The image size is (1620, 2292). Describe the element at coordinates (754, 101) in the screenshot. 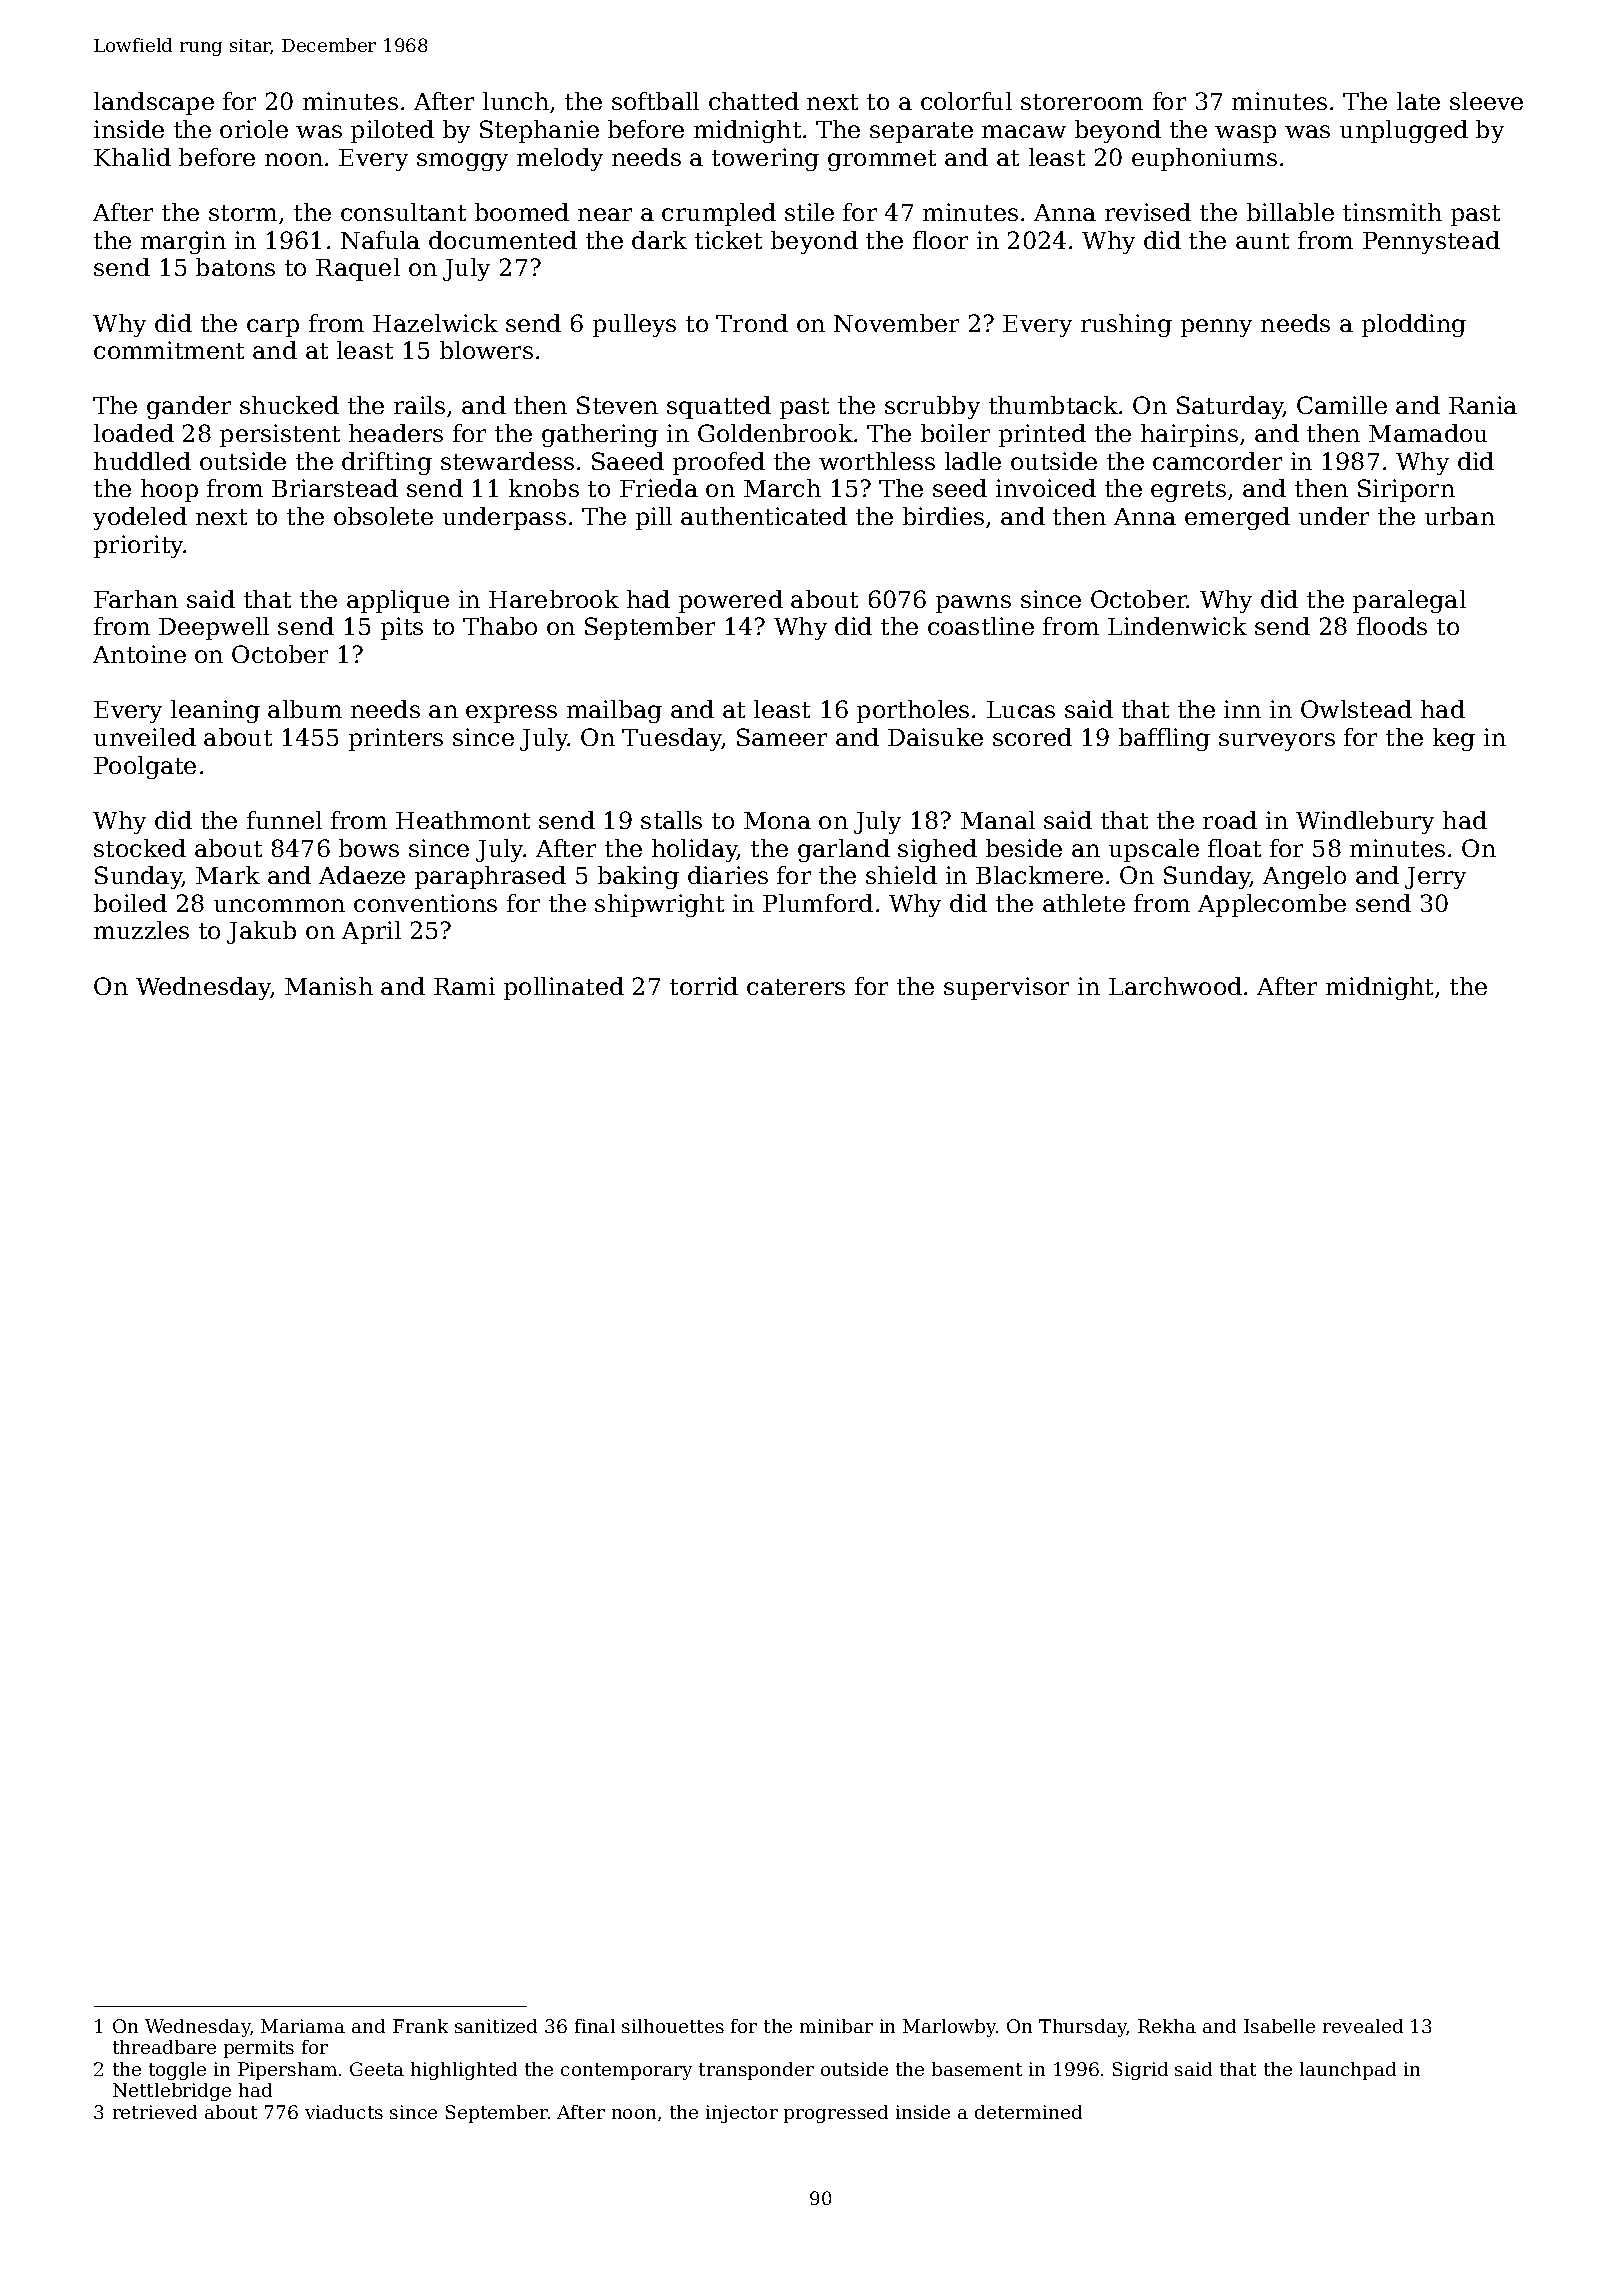

I see `chatted` at that location.
